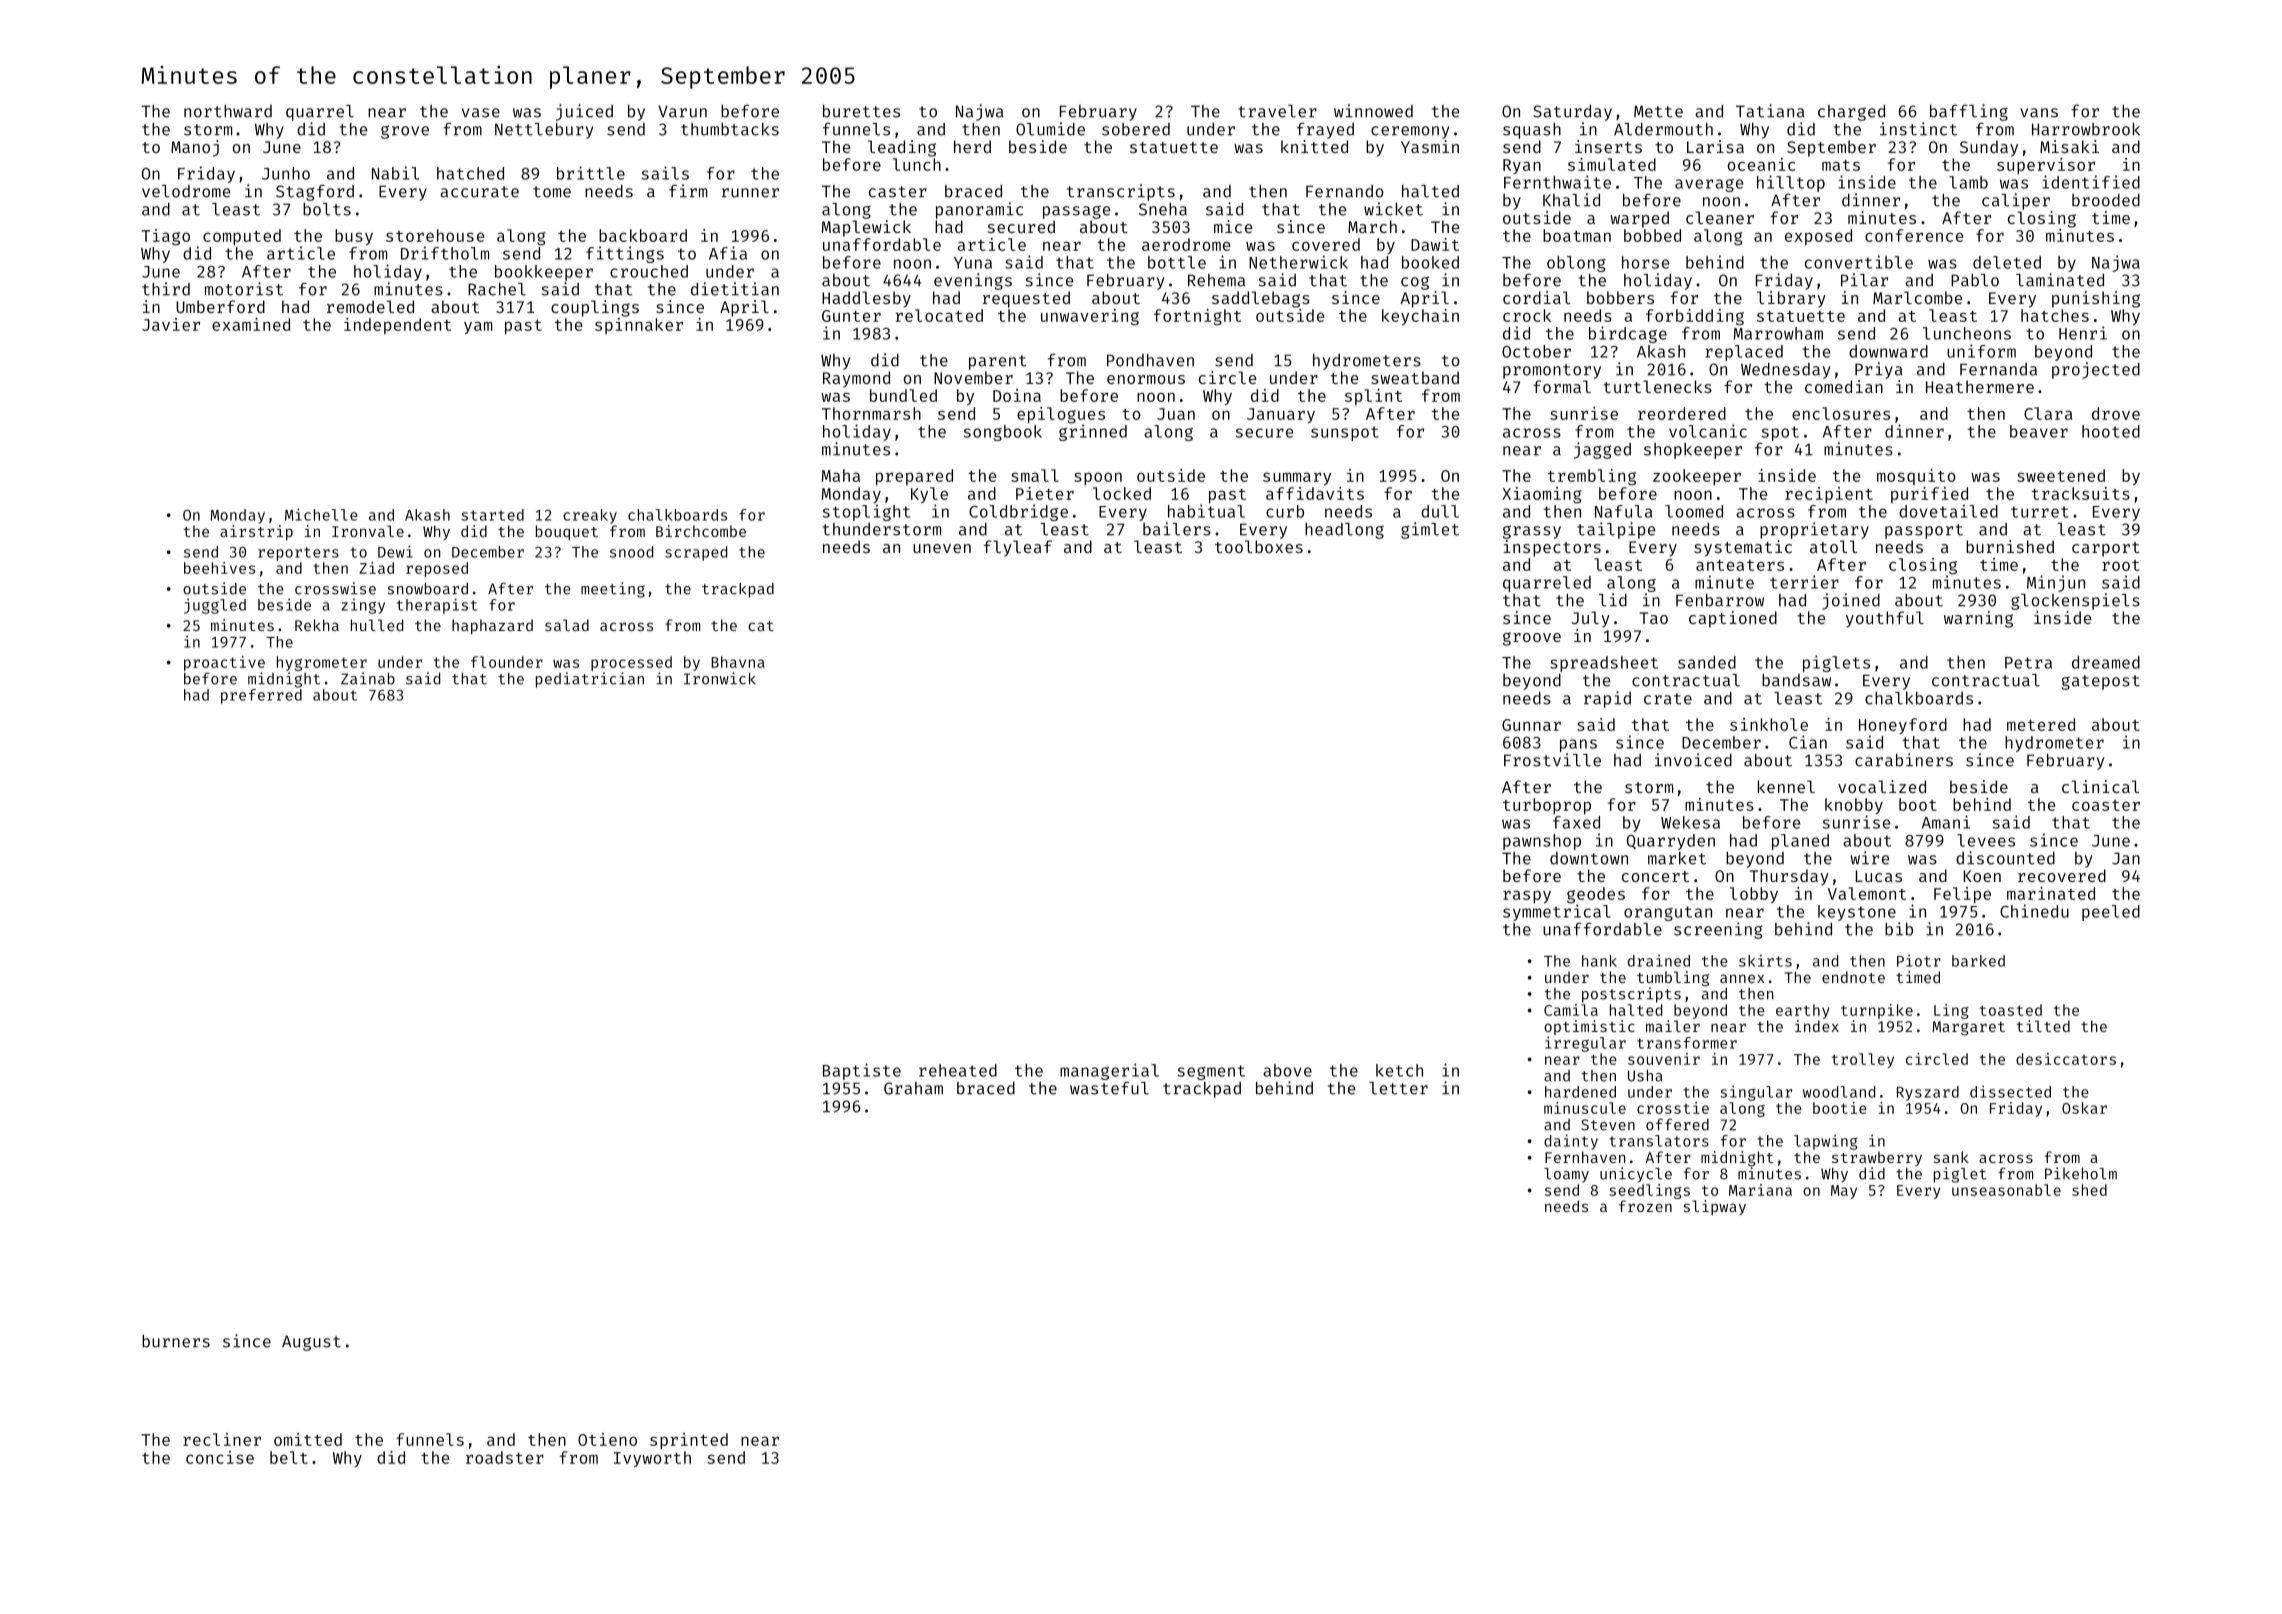  Describe the element at coordinates (186, 191) in the screenshot. I see `velodrome` at that location.
